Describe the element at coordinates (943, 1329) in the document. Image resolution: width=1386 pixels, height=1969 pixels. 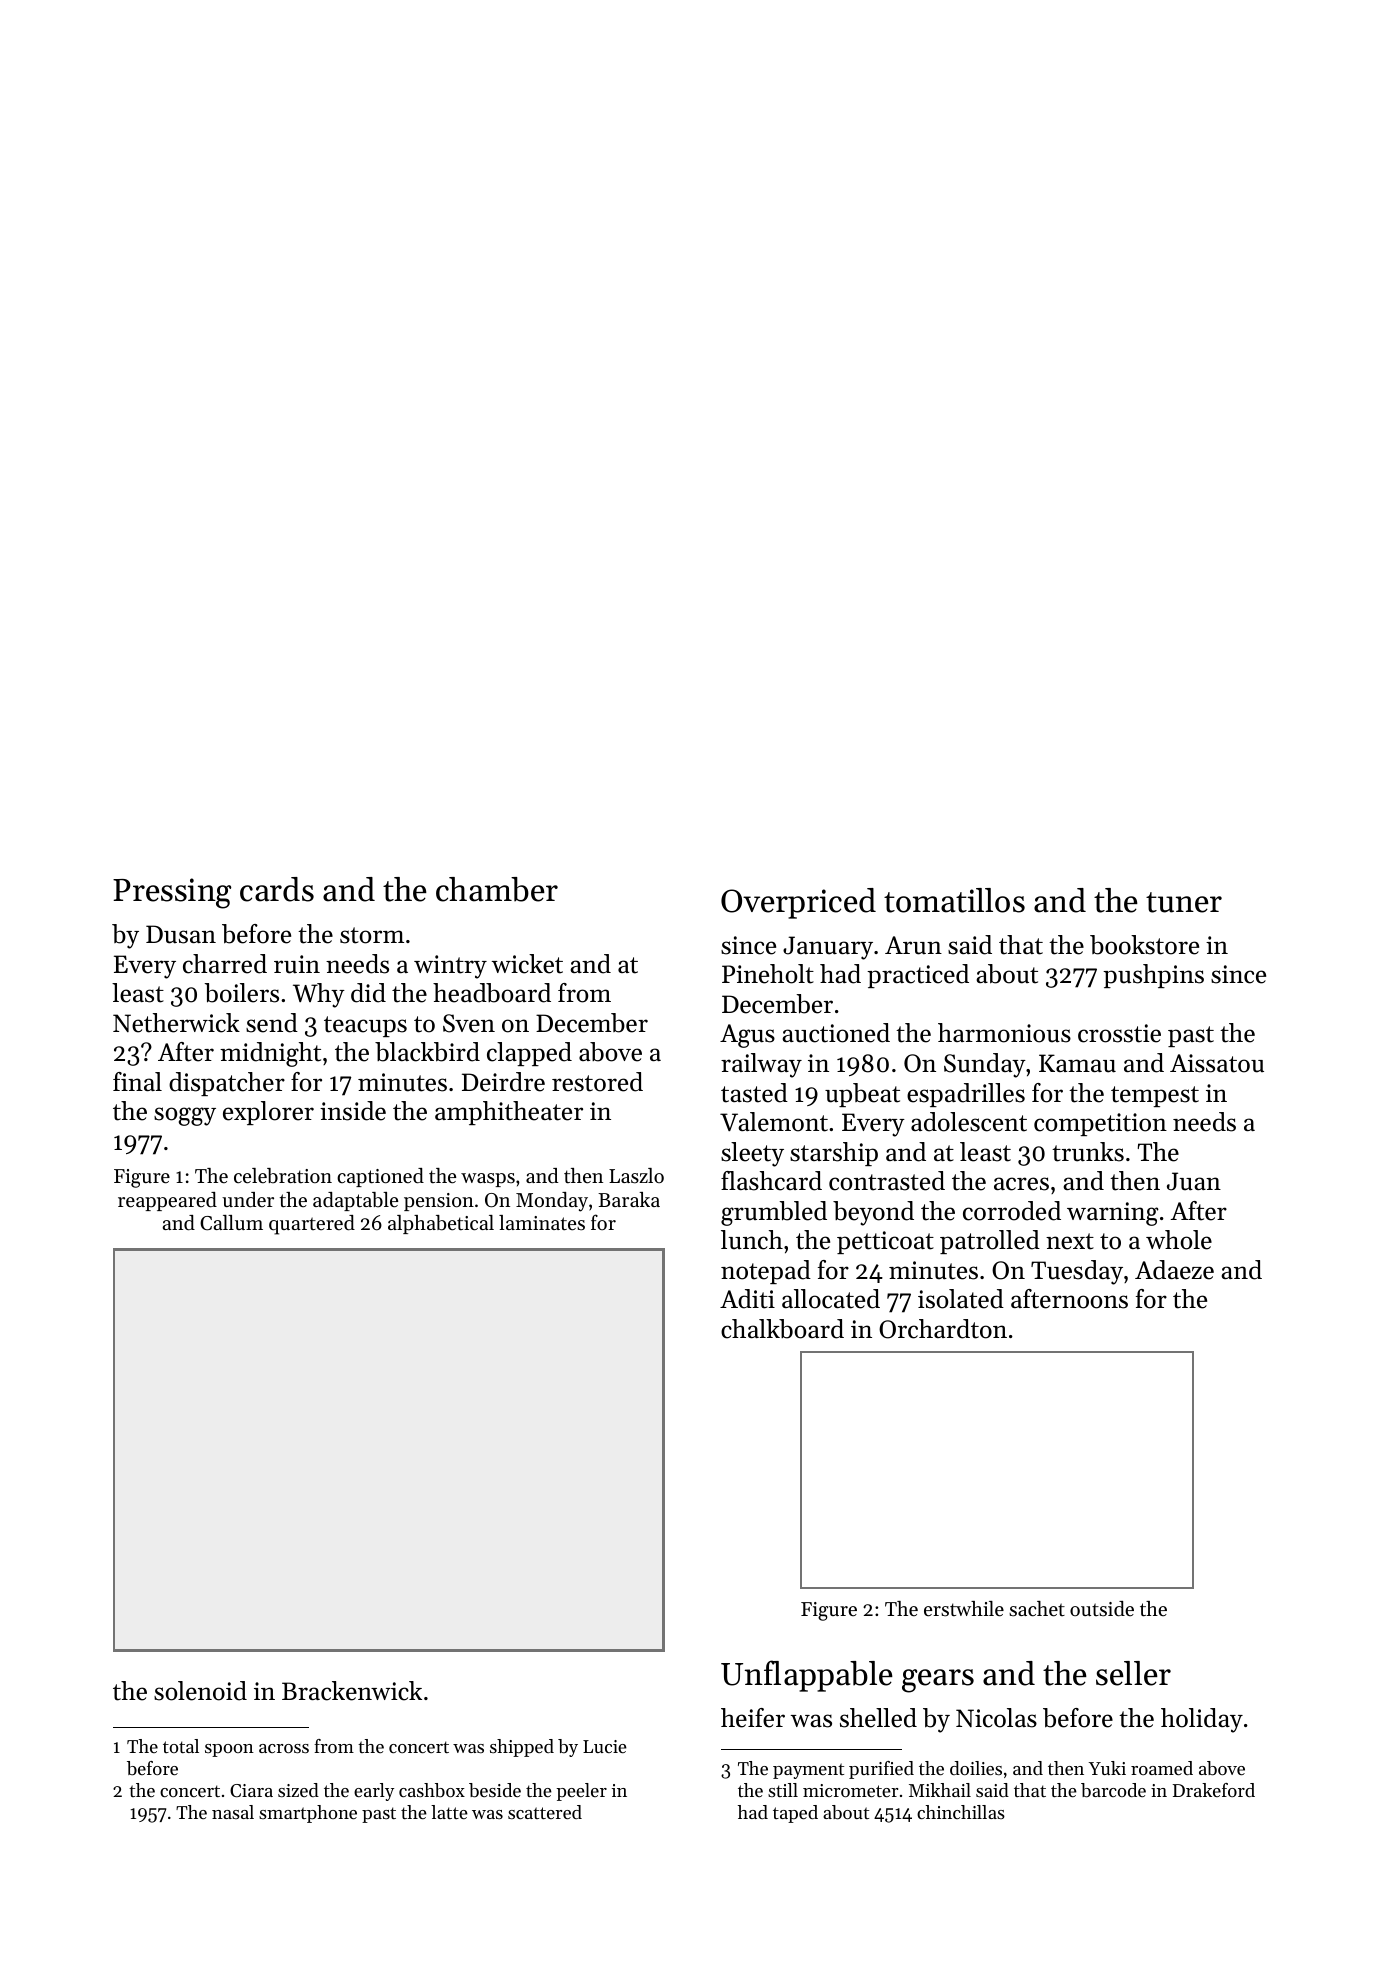
I see `Orchardton` at that location.
